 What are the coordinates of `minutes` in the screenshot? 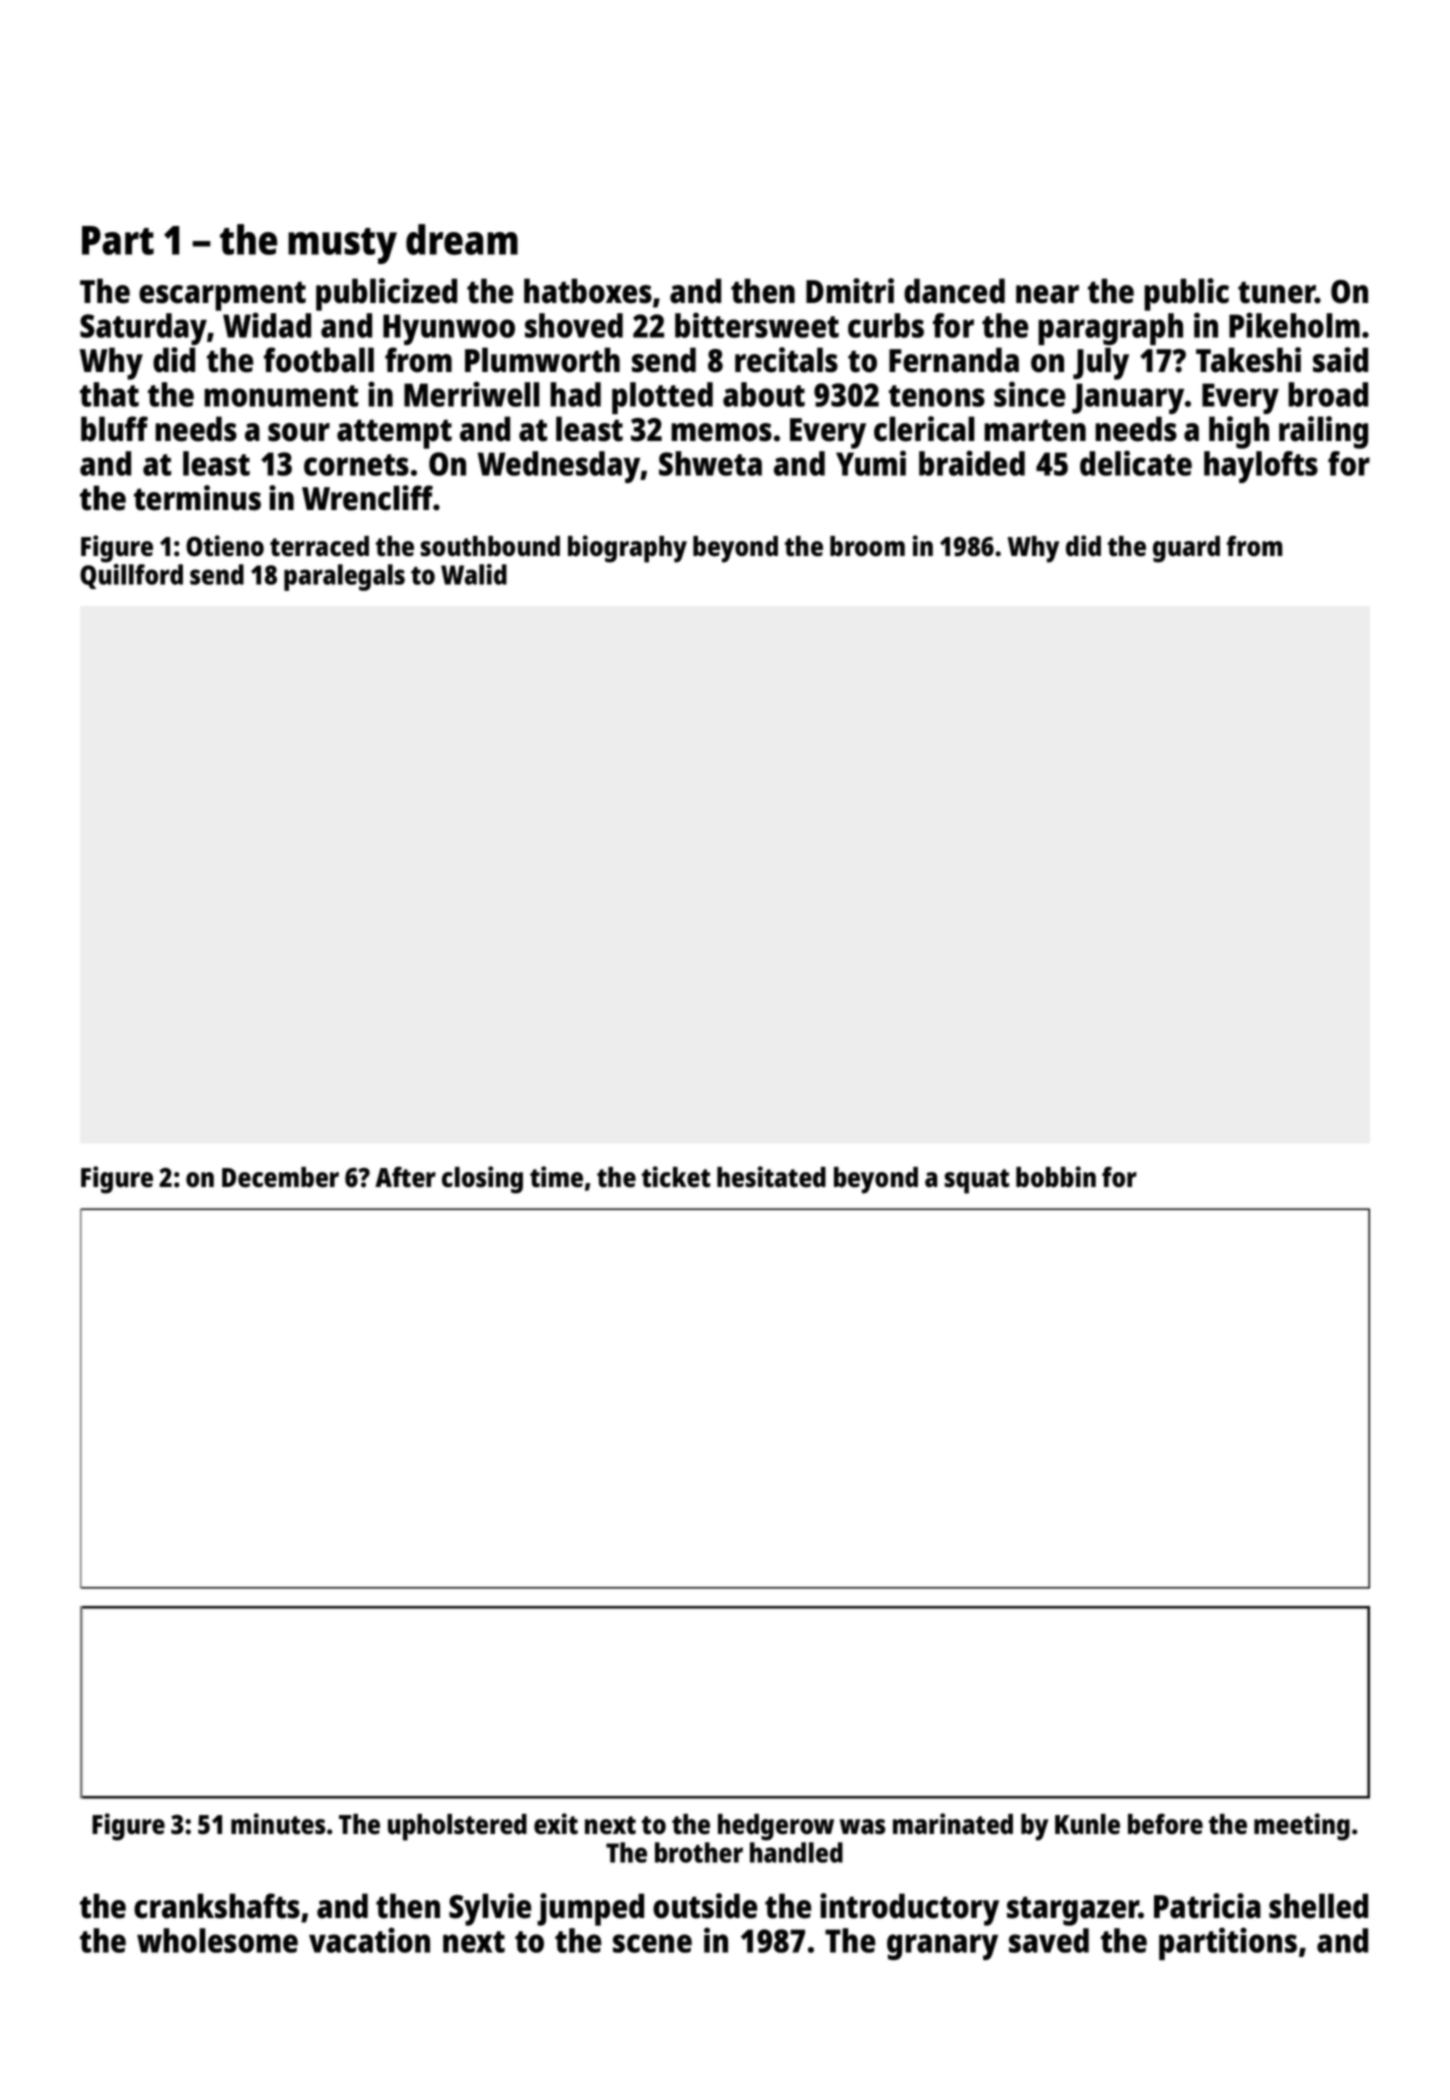 It's located at (278, 1824).
